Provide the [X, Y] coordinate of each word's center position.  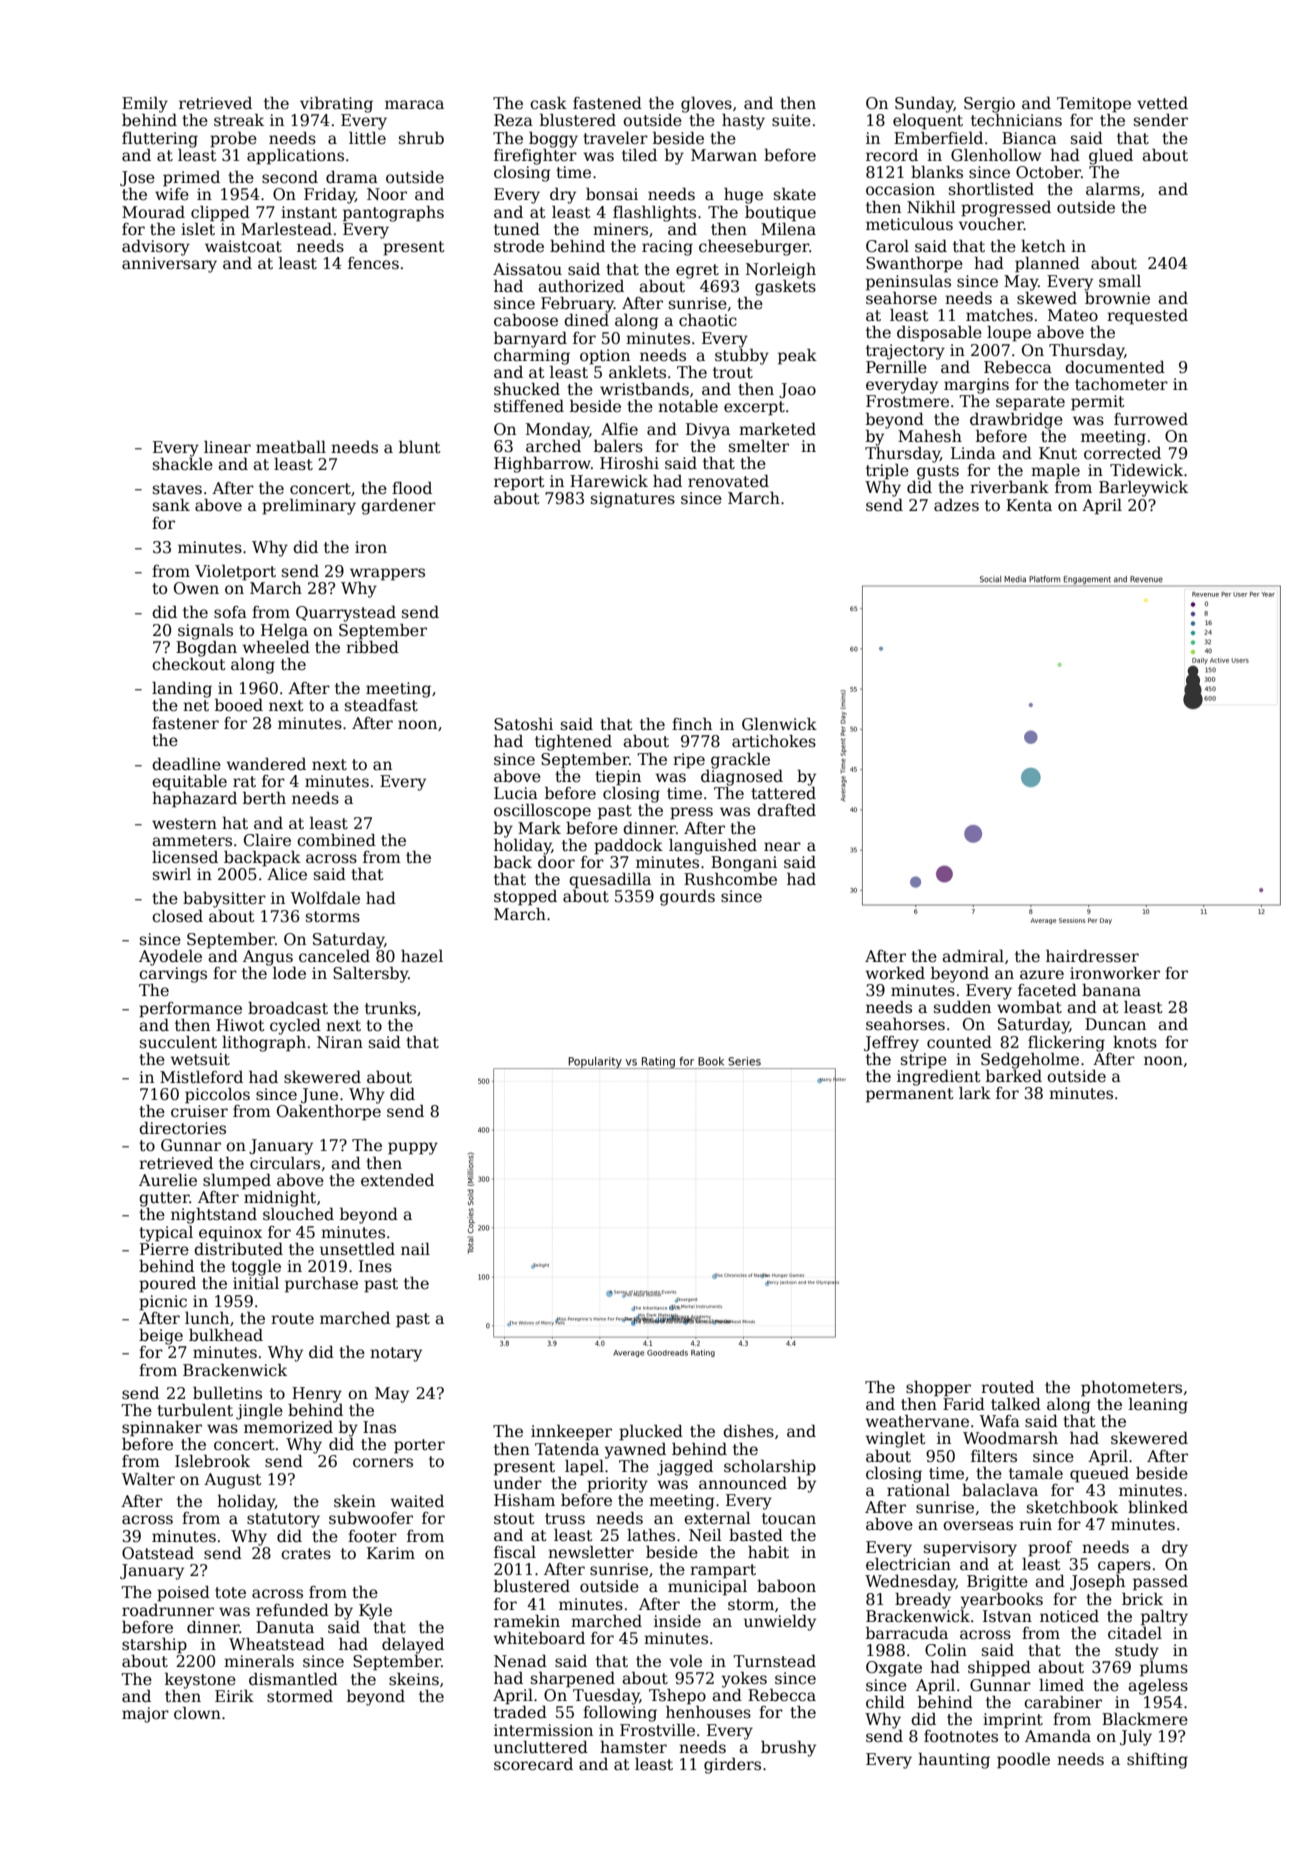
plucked [651, 1432]
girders [732, 1765]
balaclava [1000, 1489]
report [519, 483]
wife [172, 194]
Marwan [724, 155]
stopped [525, 897]
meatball [291, 447]
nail [415, 1249]
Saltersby [370, 974]
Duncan [1115, 1024]
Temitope [1094, 105]
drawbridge [1016, 420]
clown [197, 1713]
